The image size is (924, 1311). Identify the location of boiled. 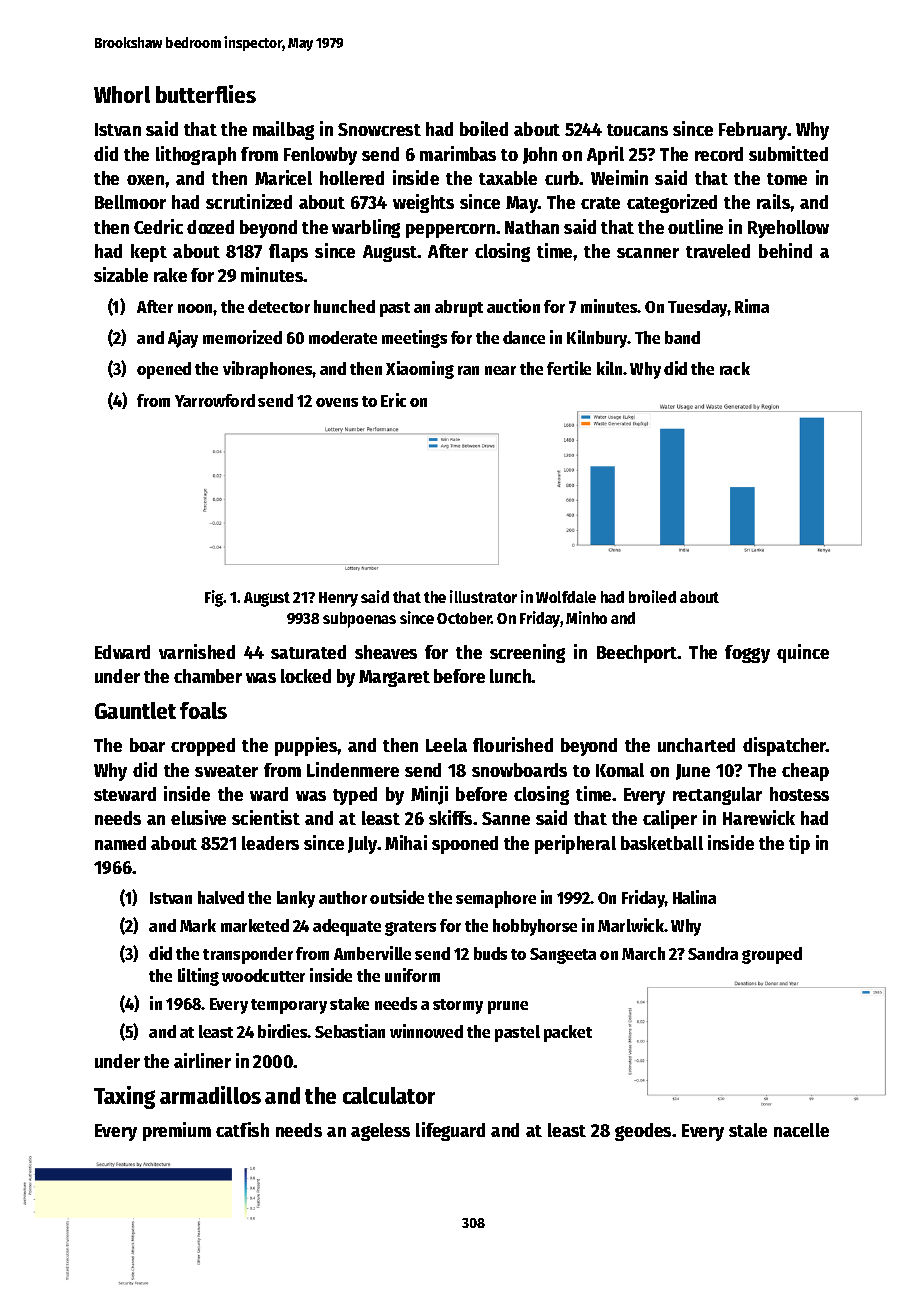
(484, 128).
